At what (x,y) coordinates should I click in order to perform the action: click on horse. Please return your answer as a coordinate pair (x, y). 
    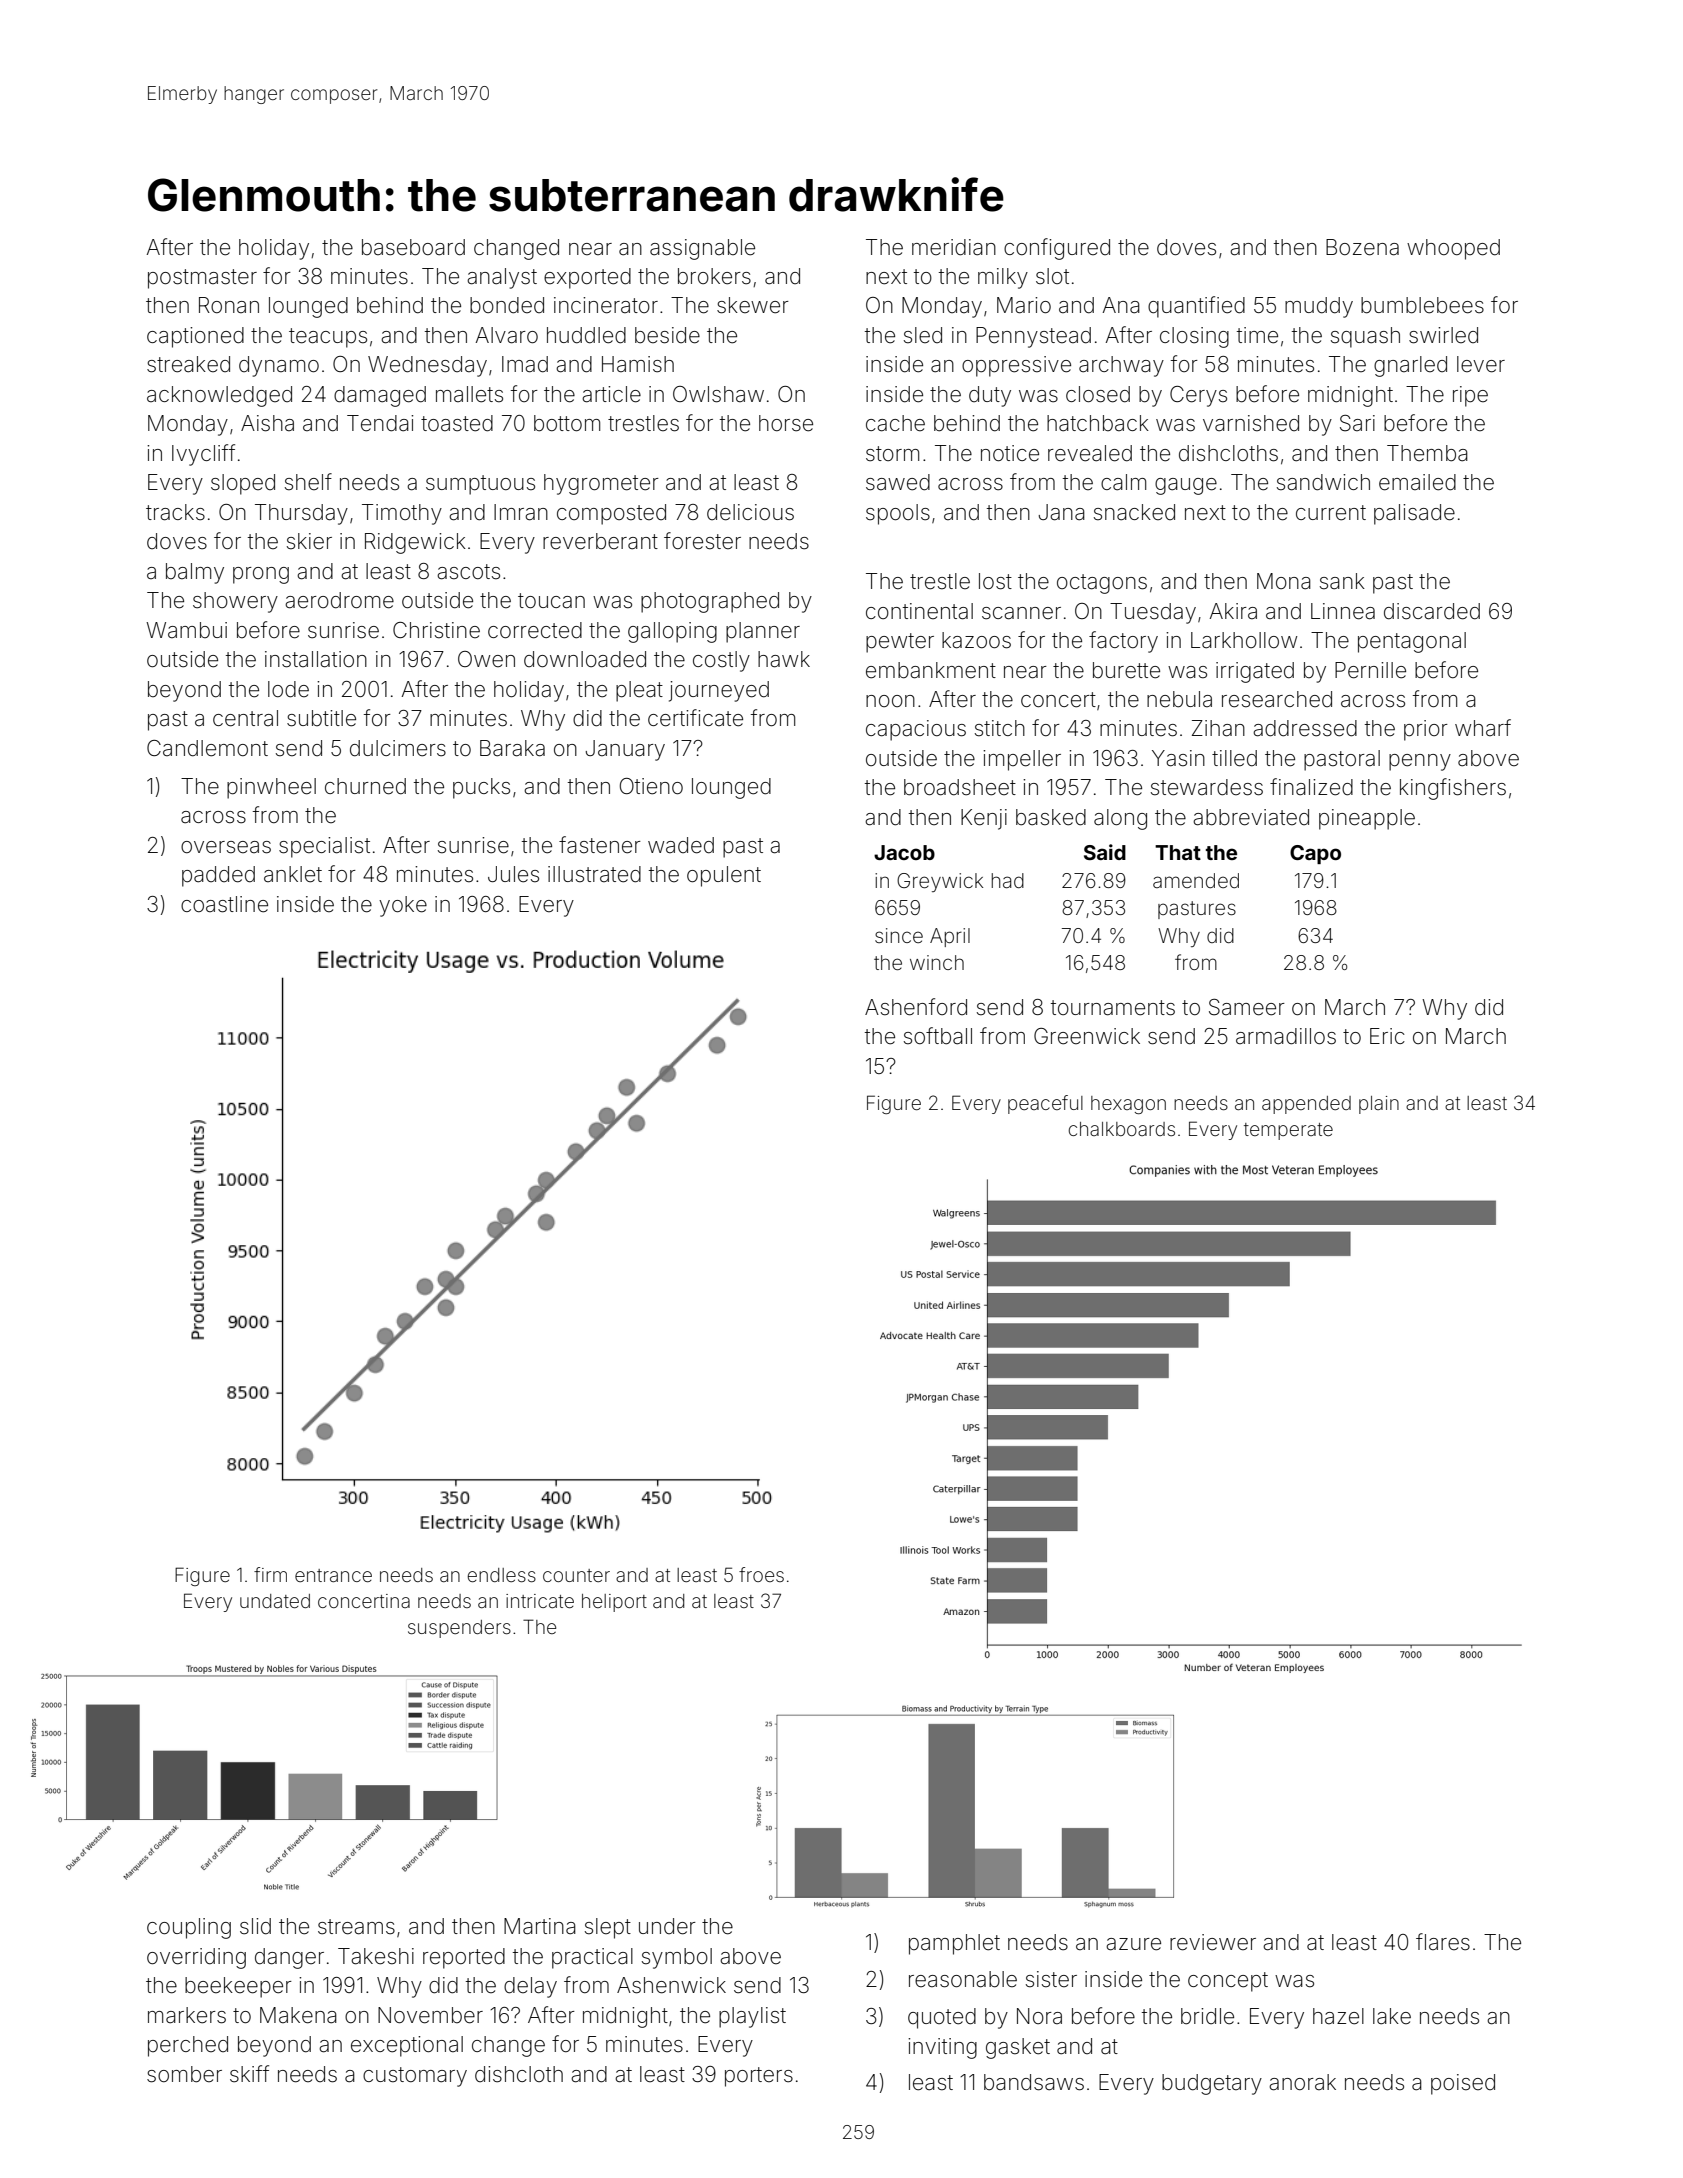
    Looking at the image, I should click on (786, 423).
